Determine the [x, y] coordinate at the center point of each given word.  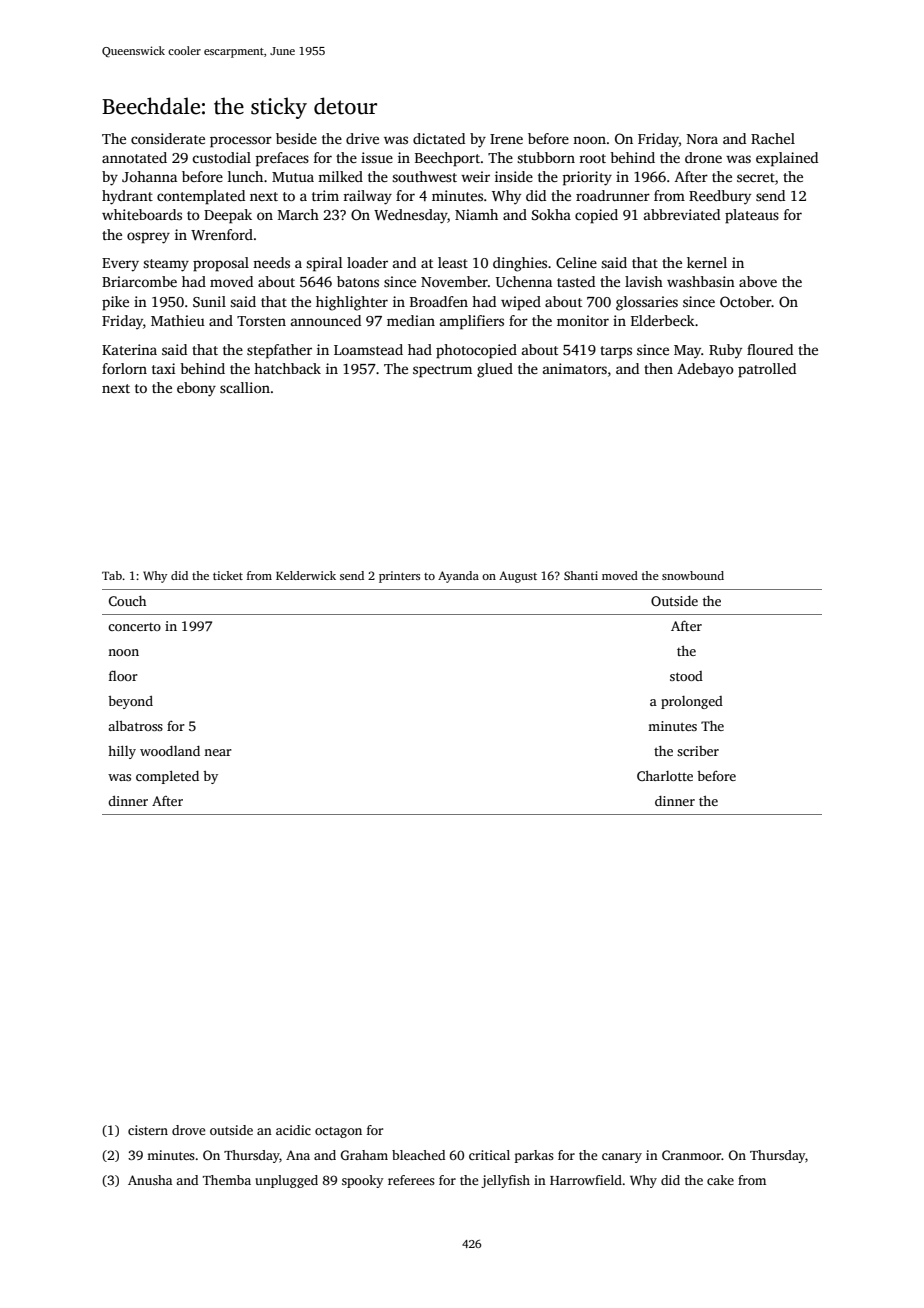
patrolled [767, 370]
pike [115, 303]
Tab [112, 575]
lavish [644, 281]
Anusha [150, 1180]
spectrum [442, 371]
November [454, 281]
